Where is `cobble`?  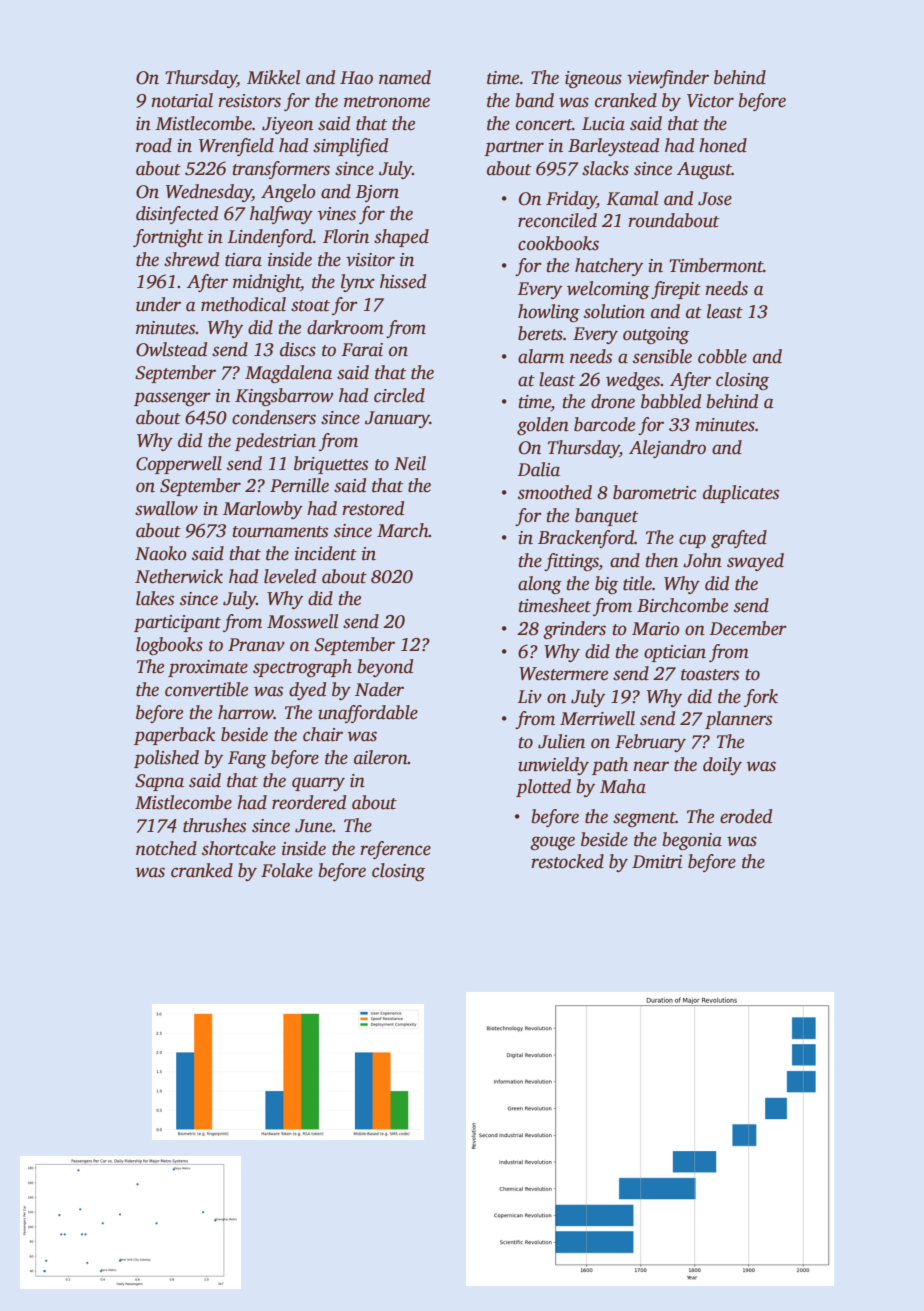 cobble is located at coordinates (722, 356).
